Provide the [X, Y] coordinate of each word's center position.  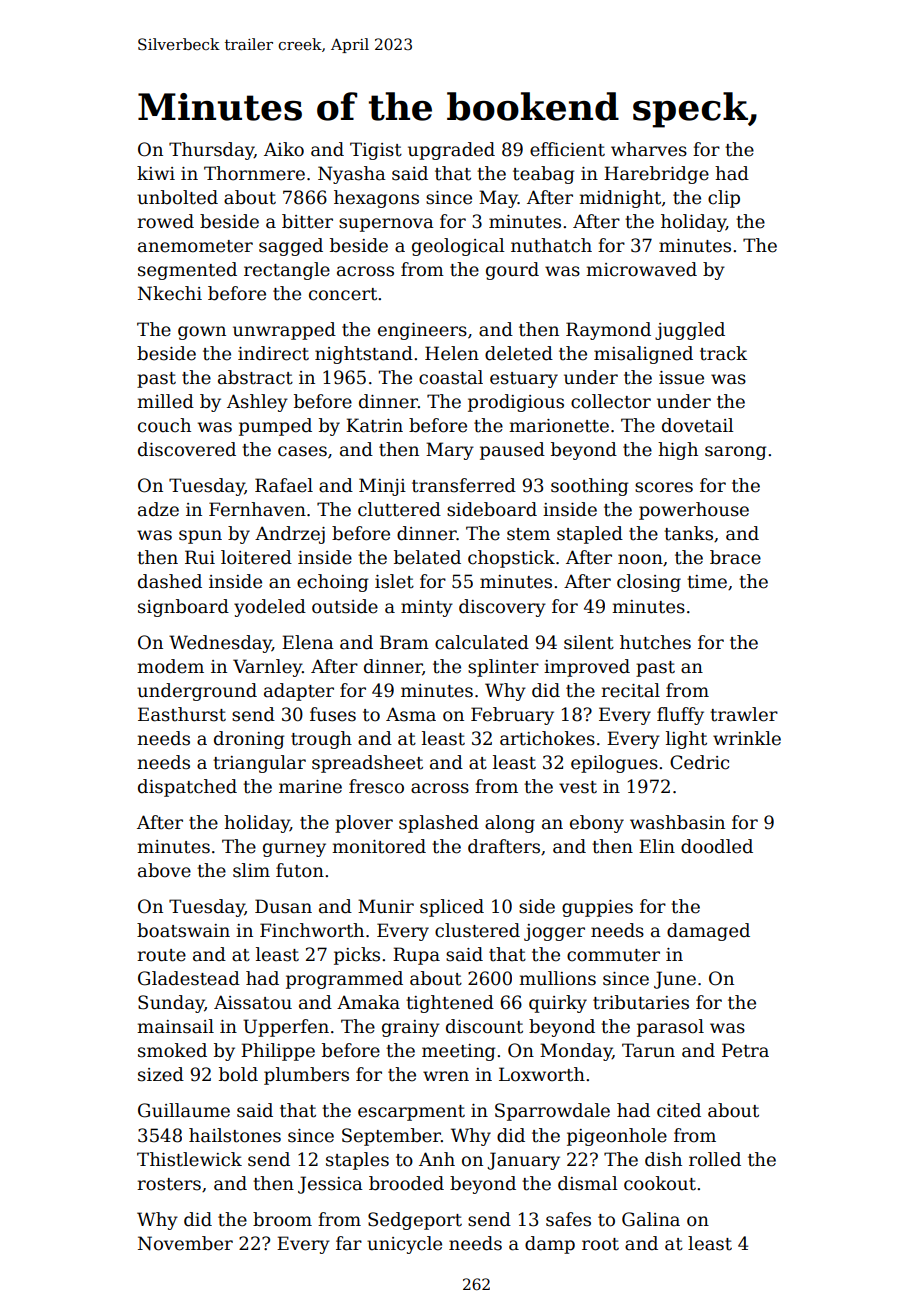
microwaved [641, 269]
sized [161, 1074]
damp [550, 1245]
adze [158, 509]
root [600, 1244]
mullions [557, 978]
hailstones [235, 1135]
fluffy [680, 716]
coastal [451, 377]
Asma [411, 714]
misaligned [643, 355]
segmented [187, 271]
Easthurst [182, 714]
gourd [512, 271]
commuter [613, 955]
